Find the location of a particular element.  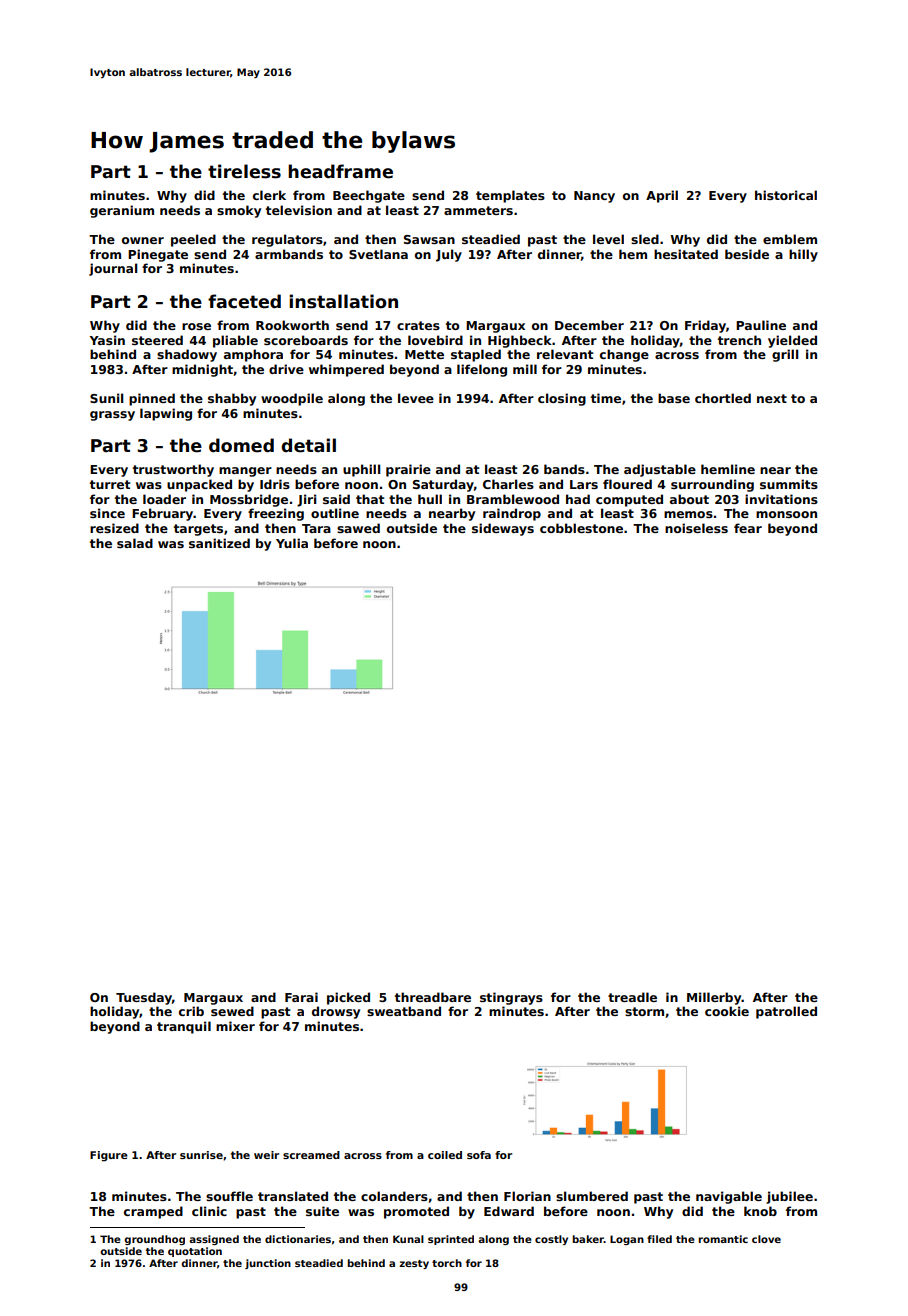

cookie is located at coordinates (727, 1011).
